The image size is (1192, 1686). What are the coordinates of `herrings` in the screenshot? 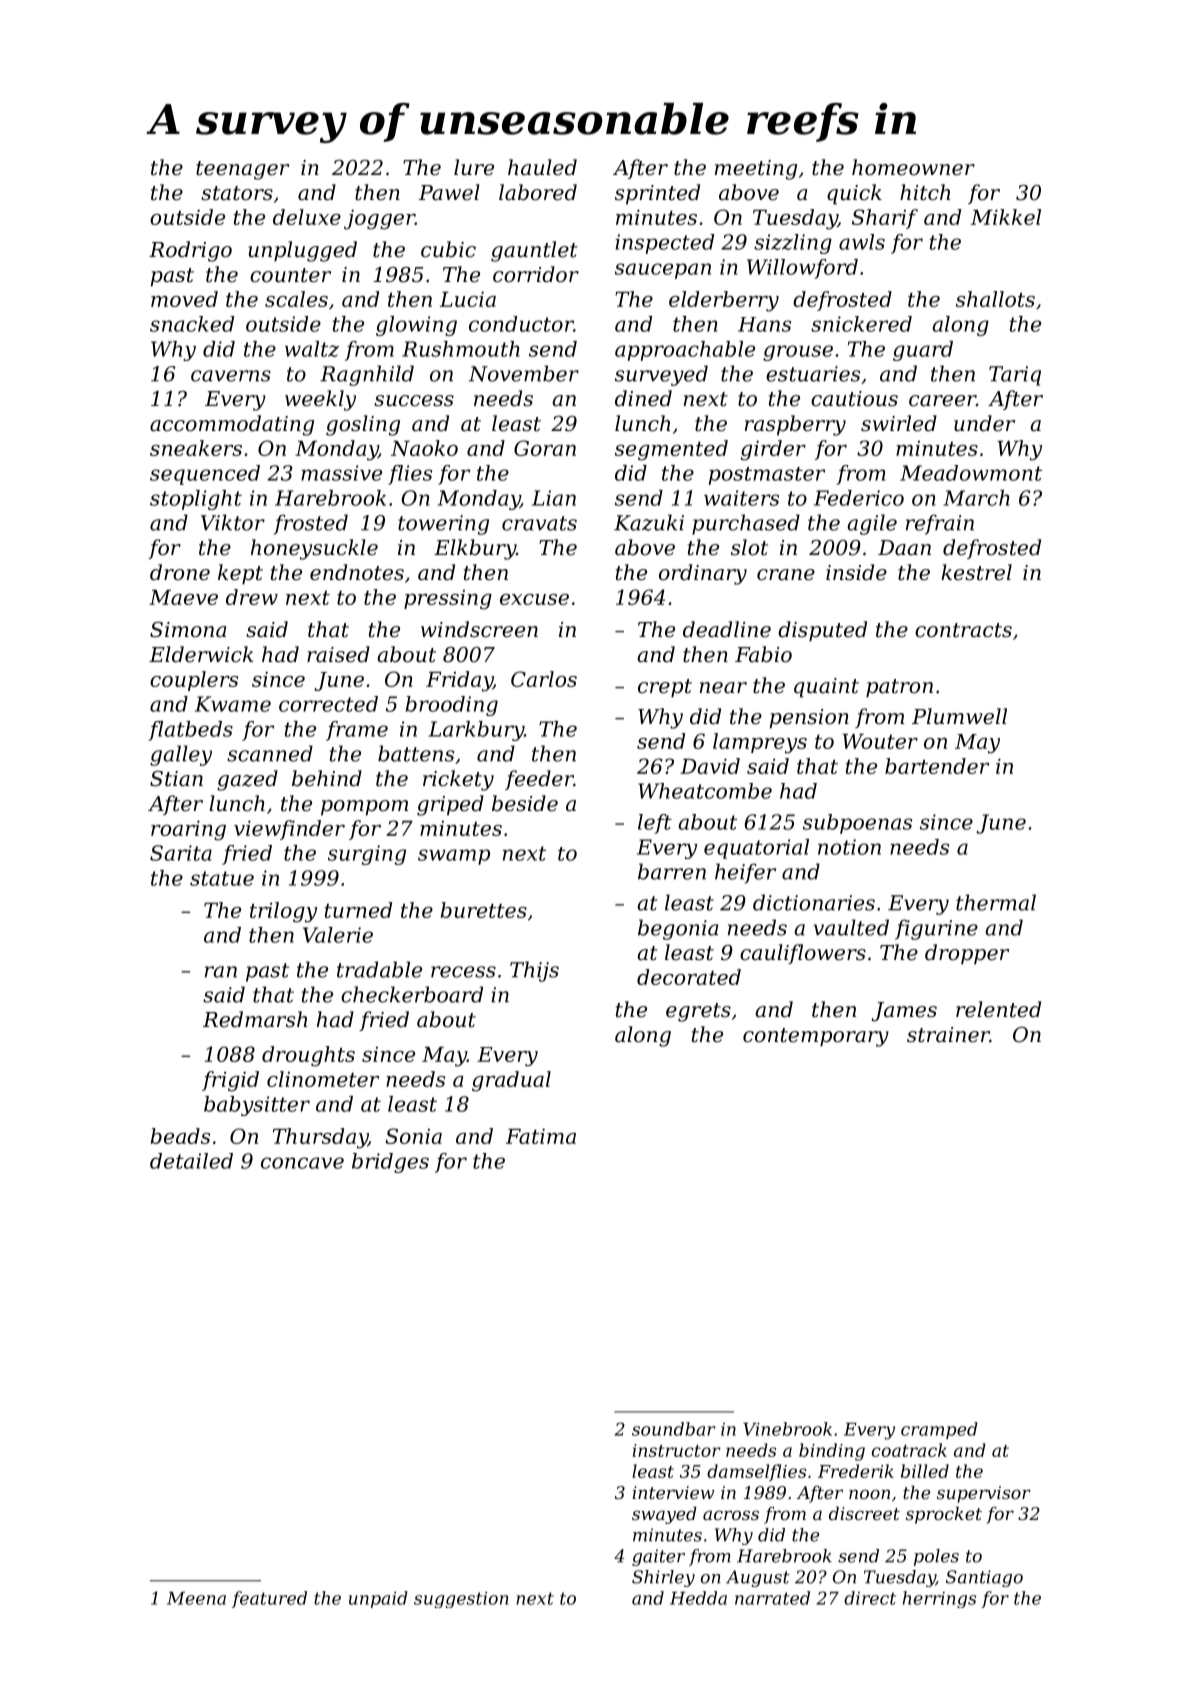 It's located at (939, 1599).
